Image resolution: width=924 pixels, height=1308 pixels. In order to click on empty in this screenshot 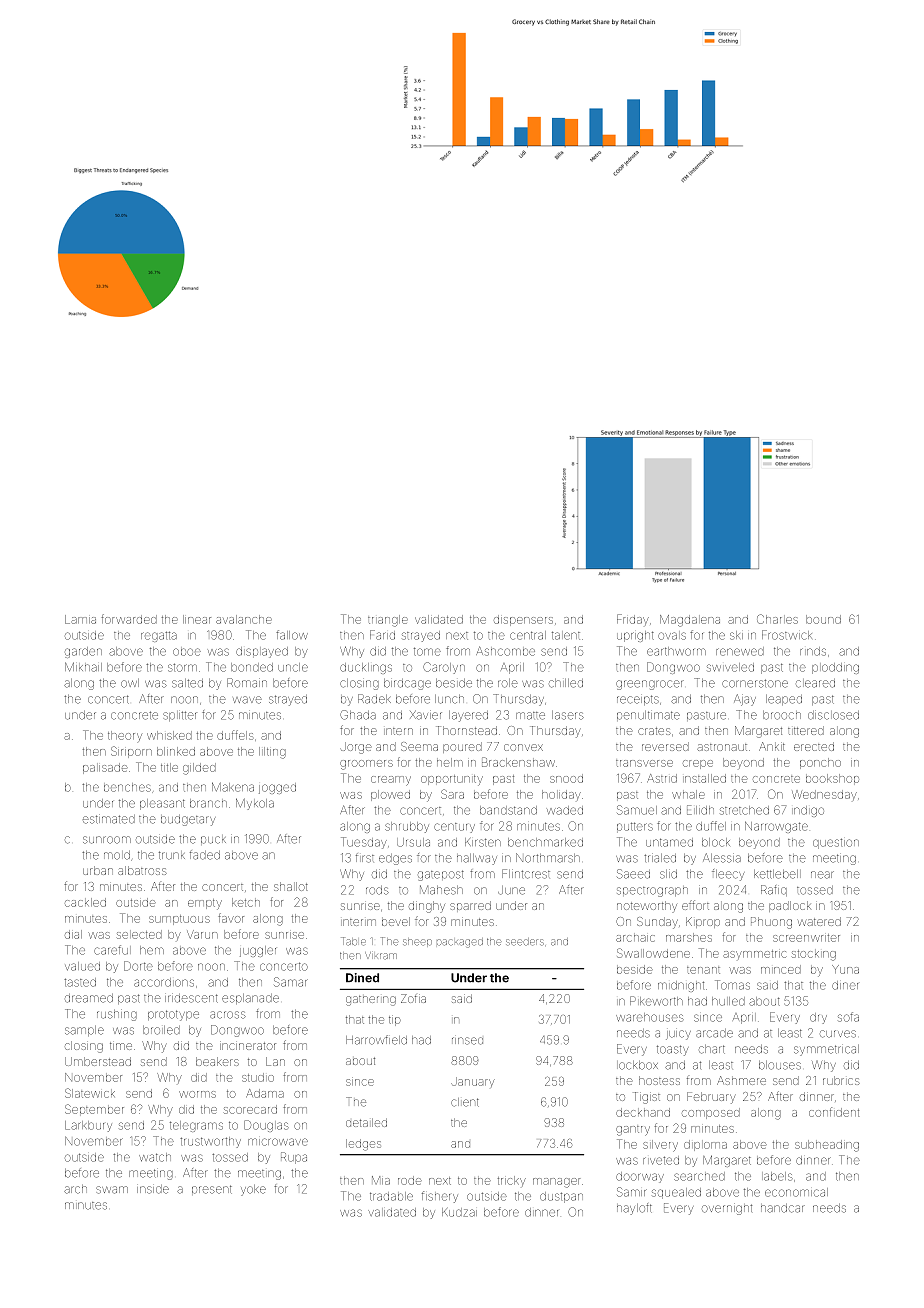, I will do `click(205, 904)`.
